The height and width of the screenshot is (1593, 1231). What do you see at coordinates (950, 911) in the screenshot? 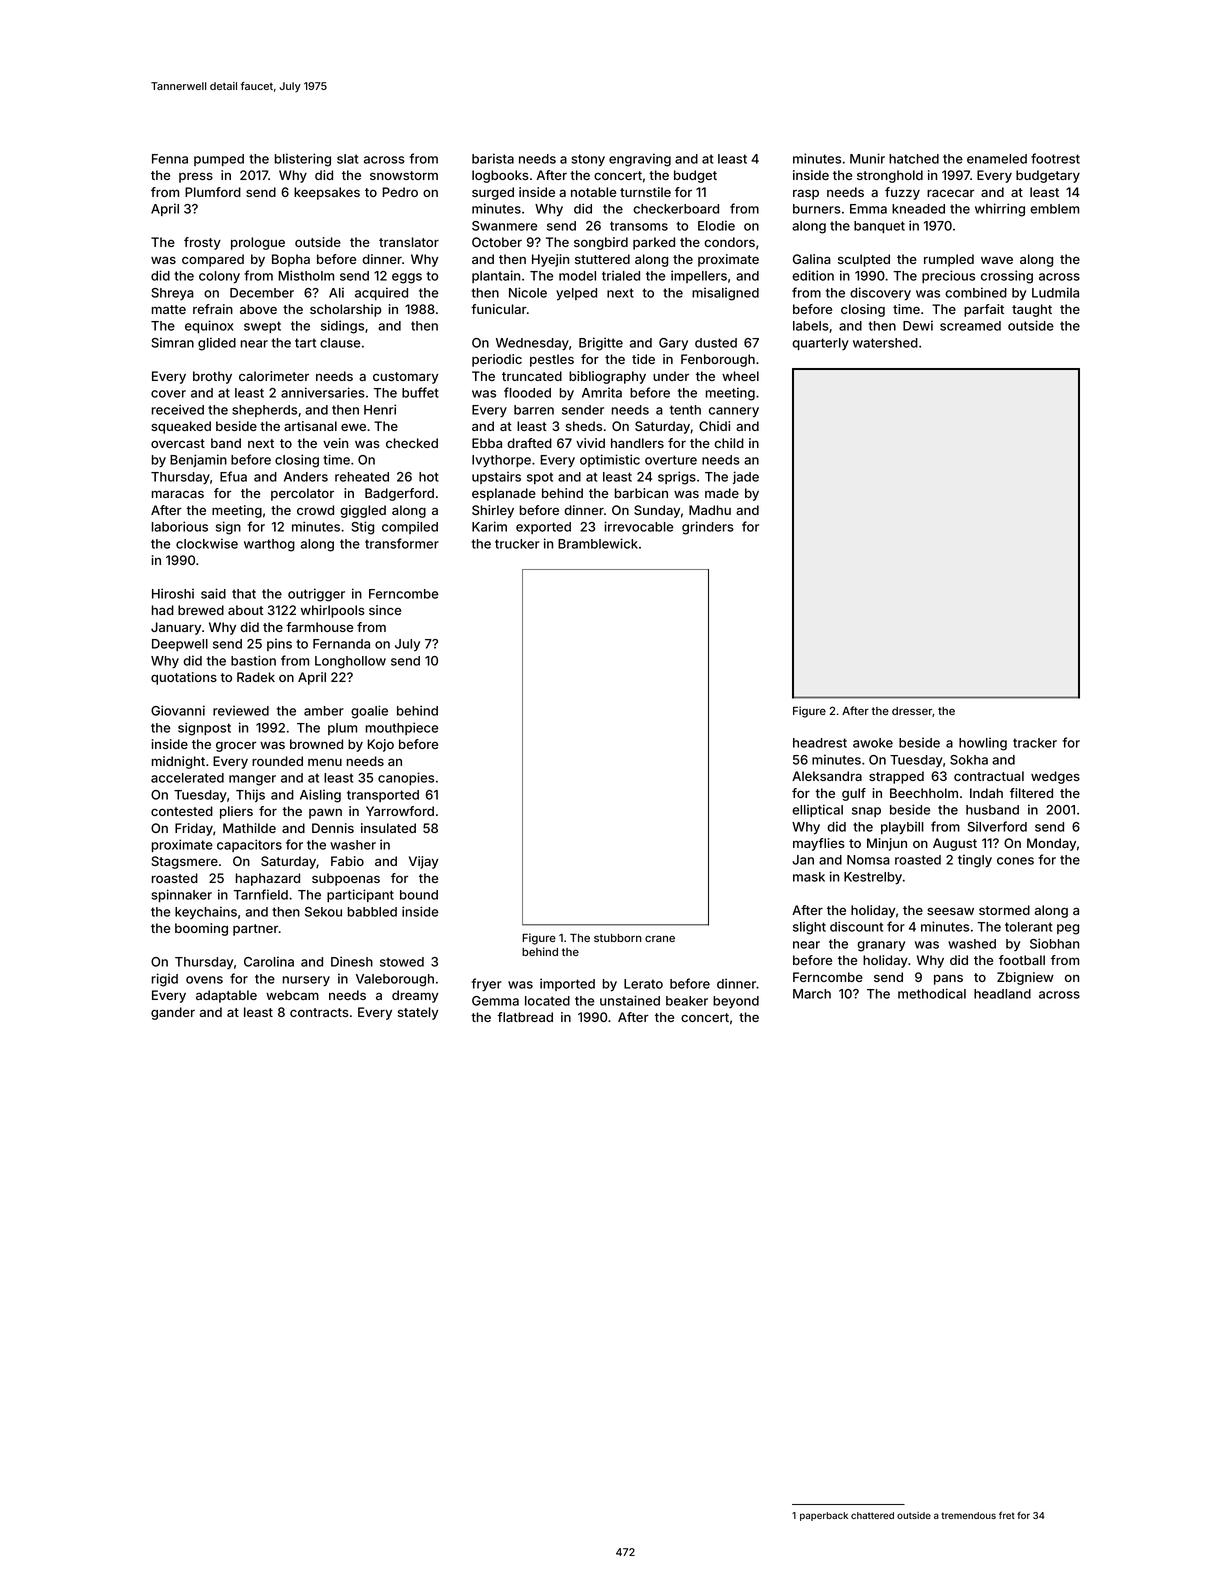
I see `seesaw` at bounding box center [950, 911].
